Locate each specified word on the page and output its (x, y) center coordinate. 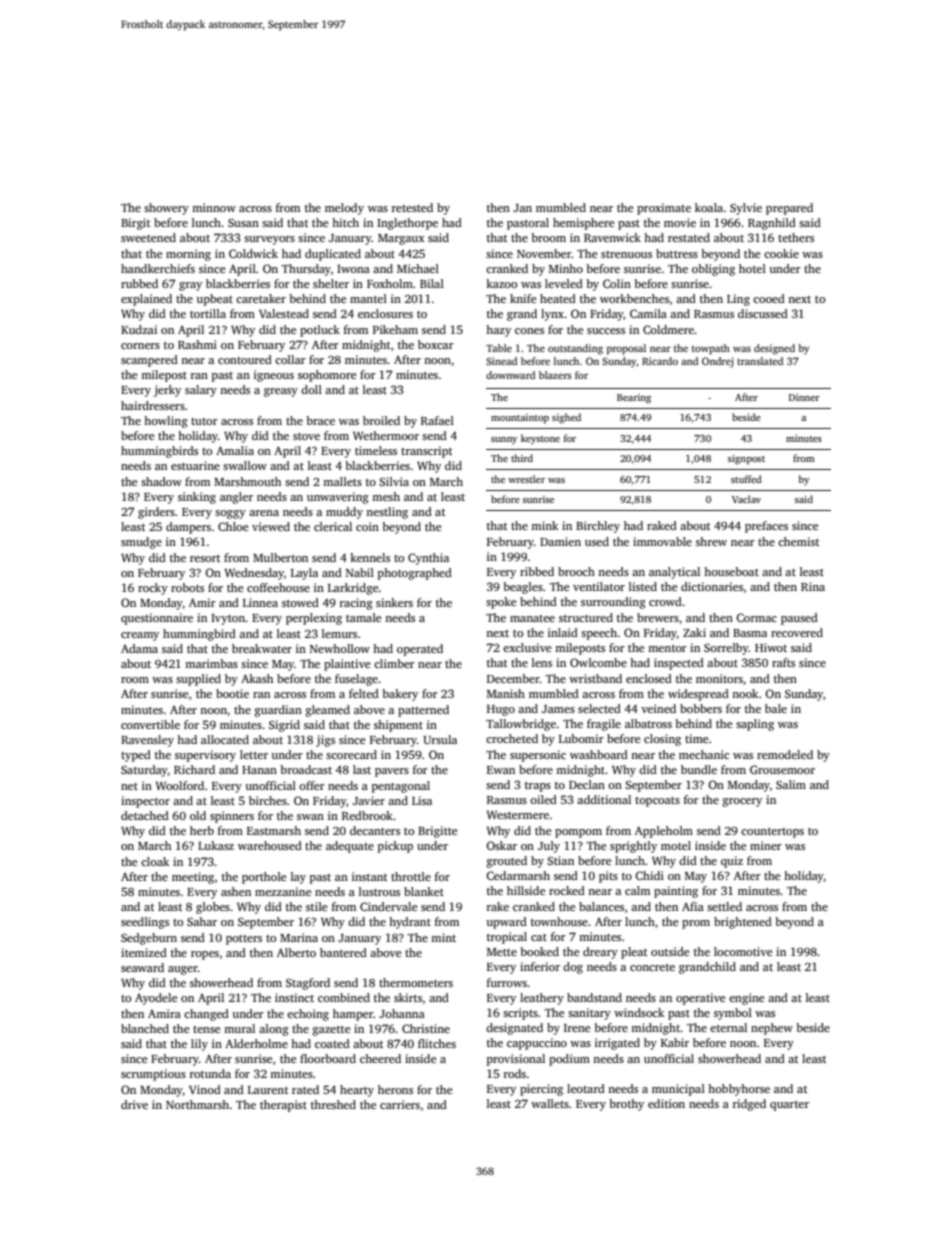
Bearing (634, 399)
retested (412, 207)
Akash (257, 678)
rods (515, 1073)
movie (680, 222)
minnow (214, 207)
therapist (283, 1106)
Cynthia (428, 559)
